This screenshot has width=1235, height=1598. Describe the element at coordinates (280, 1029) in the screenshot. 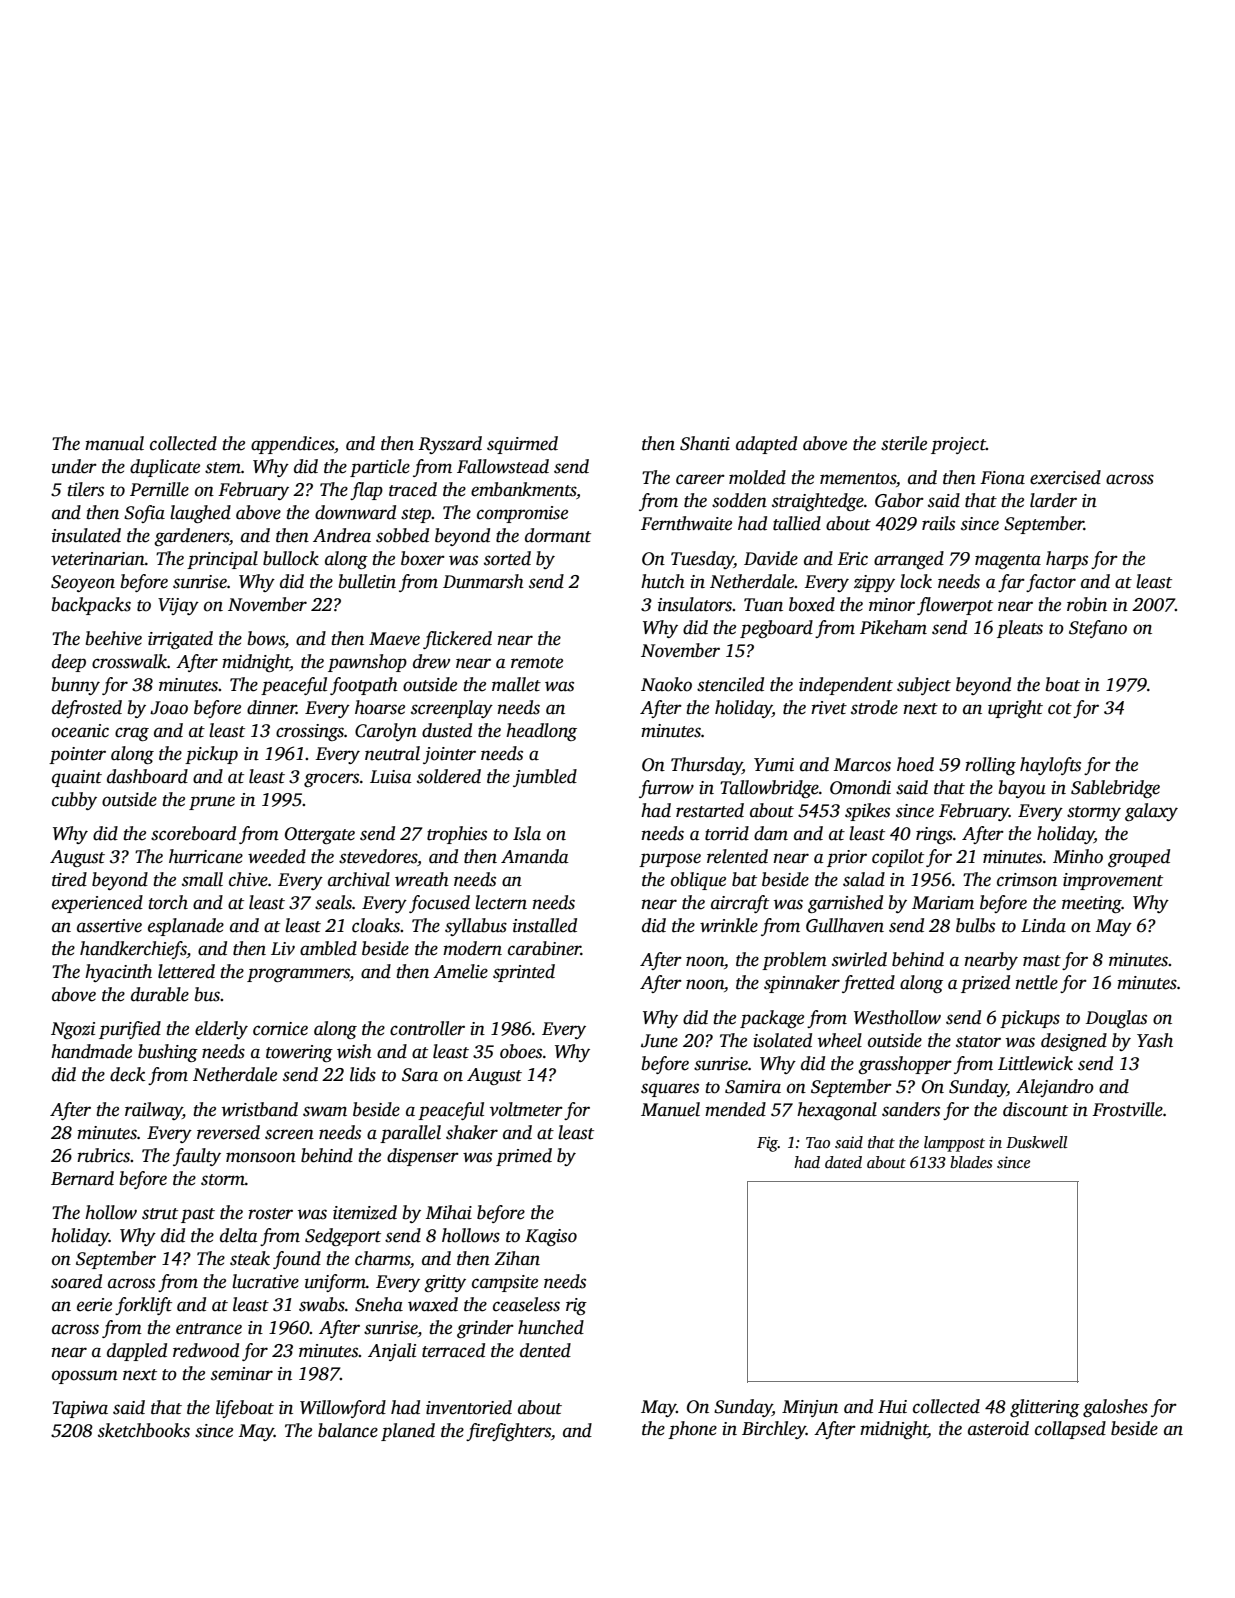

I see `cornice` at that location.
